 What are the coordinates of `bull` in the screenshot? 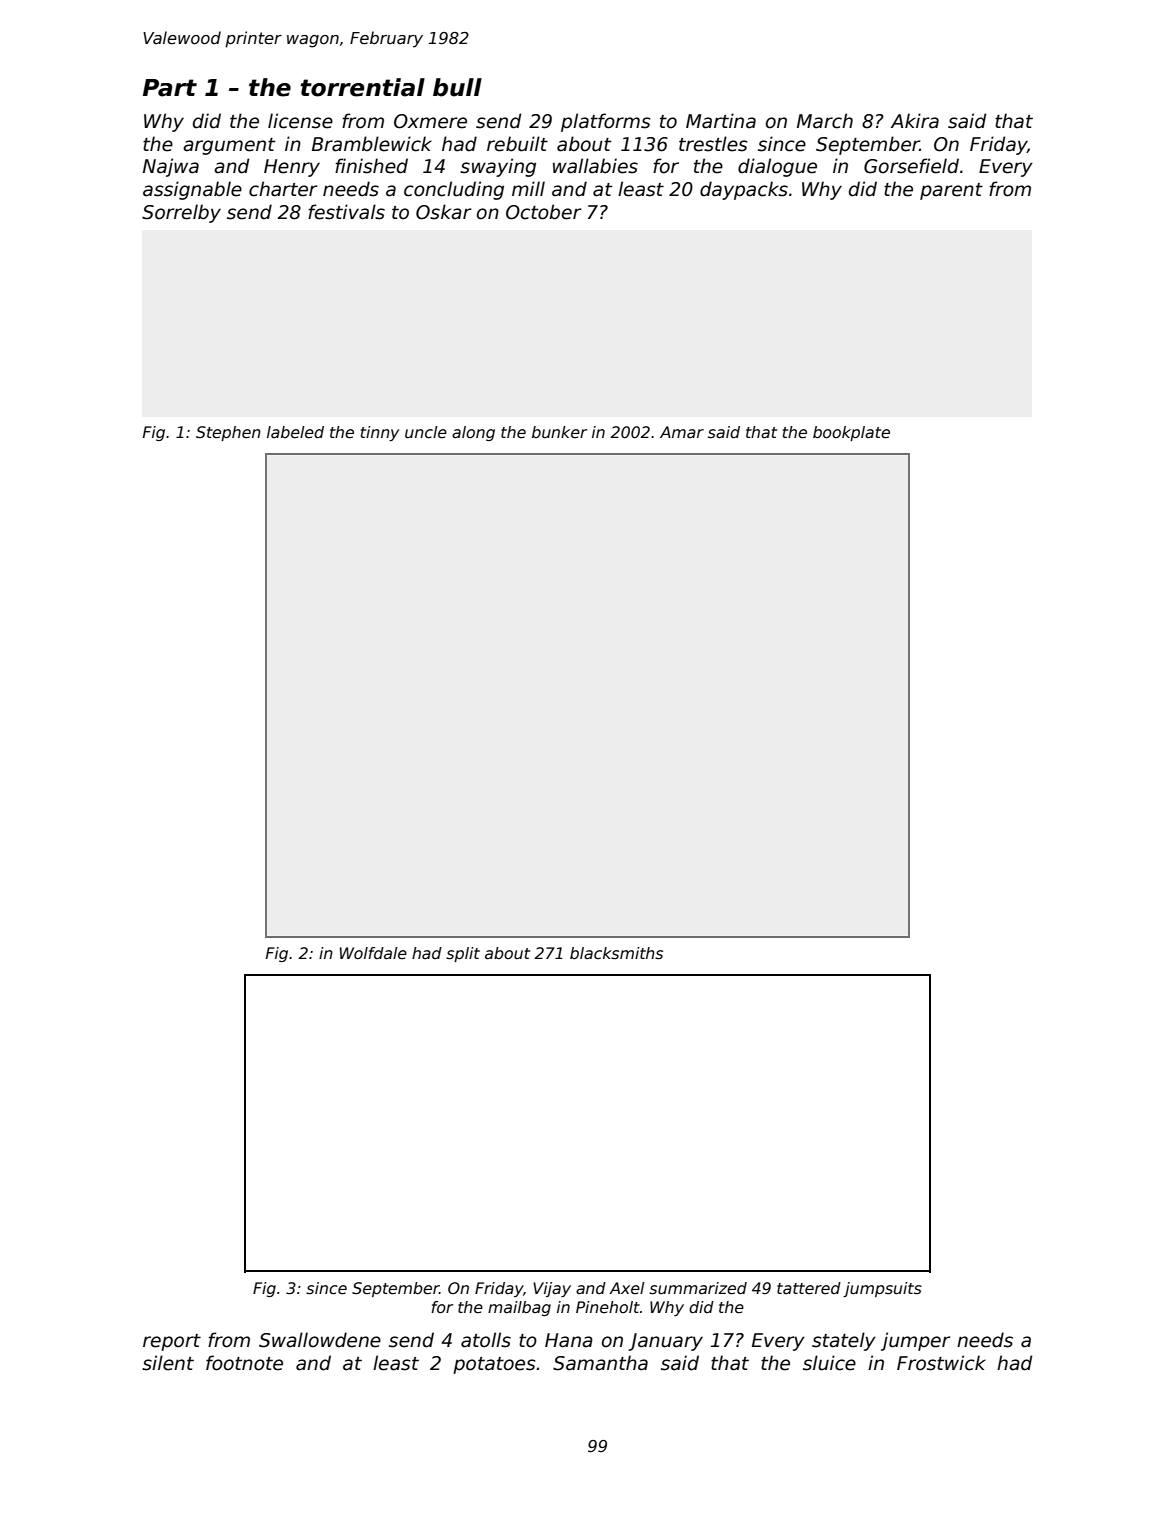 It's located at (457, 87).
